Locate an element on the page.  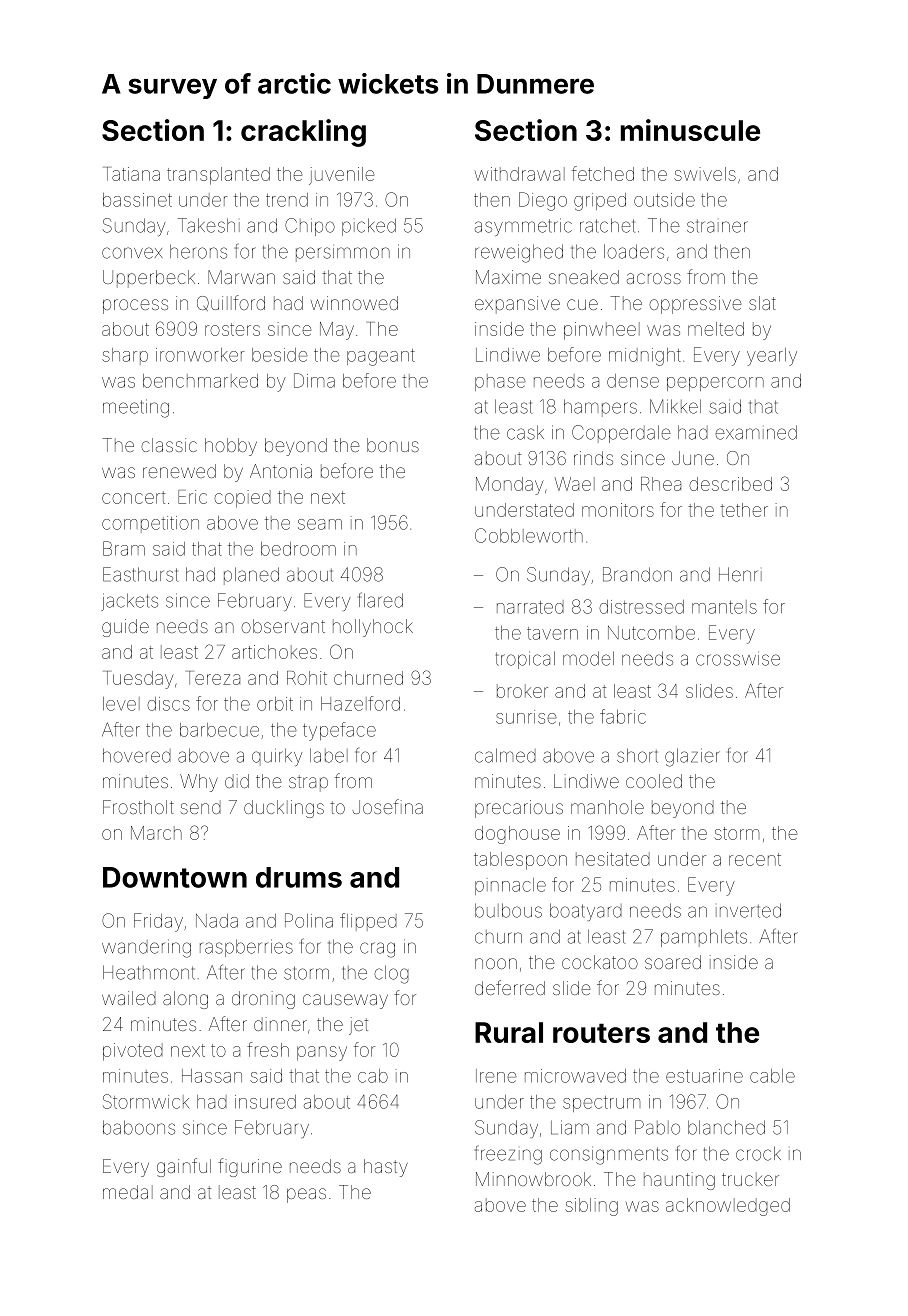
minuscule is located at coordinates (690, 130).
